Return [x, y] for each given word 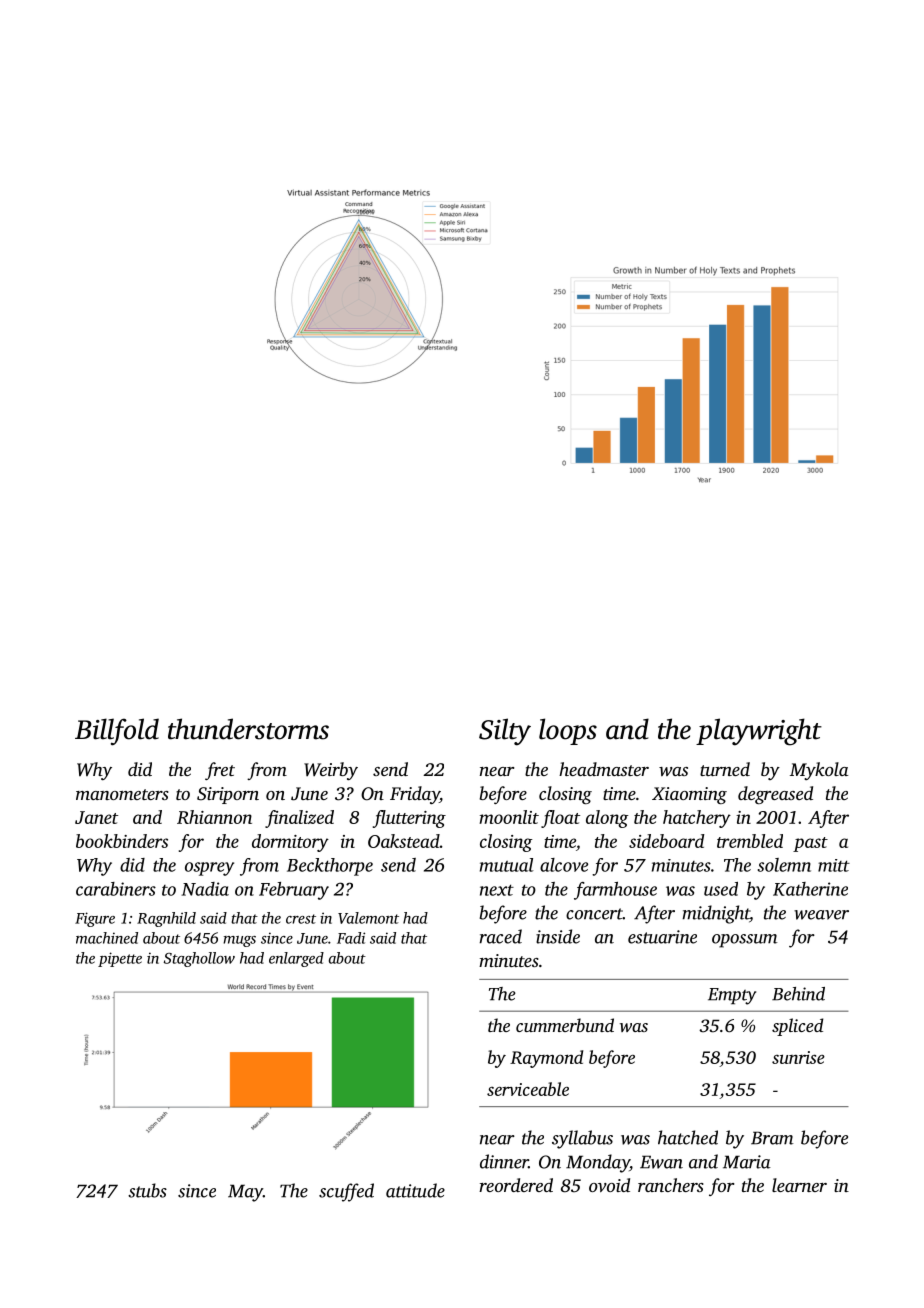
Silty [505, 732]
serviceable [528, 1089]
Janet [96, 817]
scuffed [346, 1192]
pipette [120, 959]
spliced [797, 1027]
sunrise [798, 1057]
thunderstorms [248, 729]
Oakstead [404, 841]
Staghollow [199, 959]
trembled [750, 841]
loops [568, 731]
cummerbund [565, 1025]
